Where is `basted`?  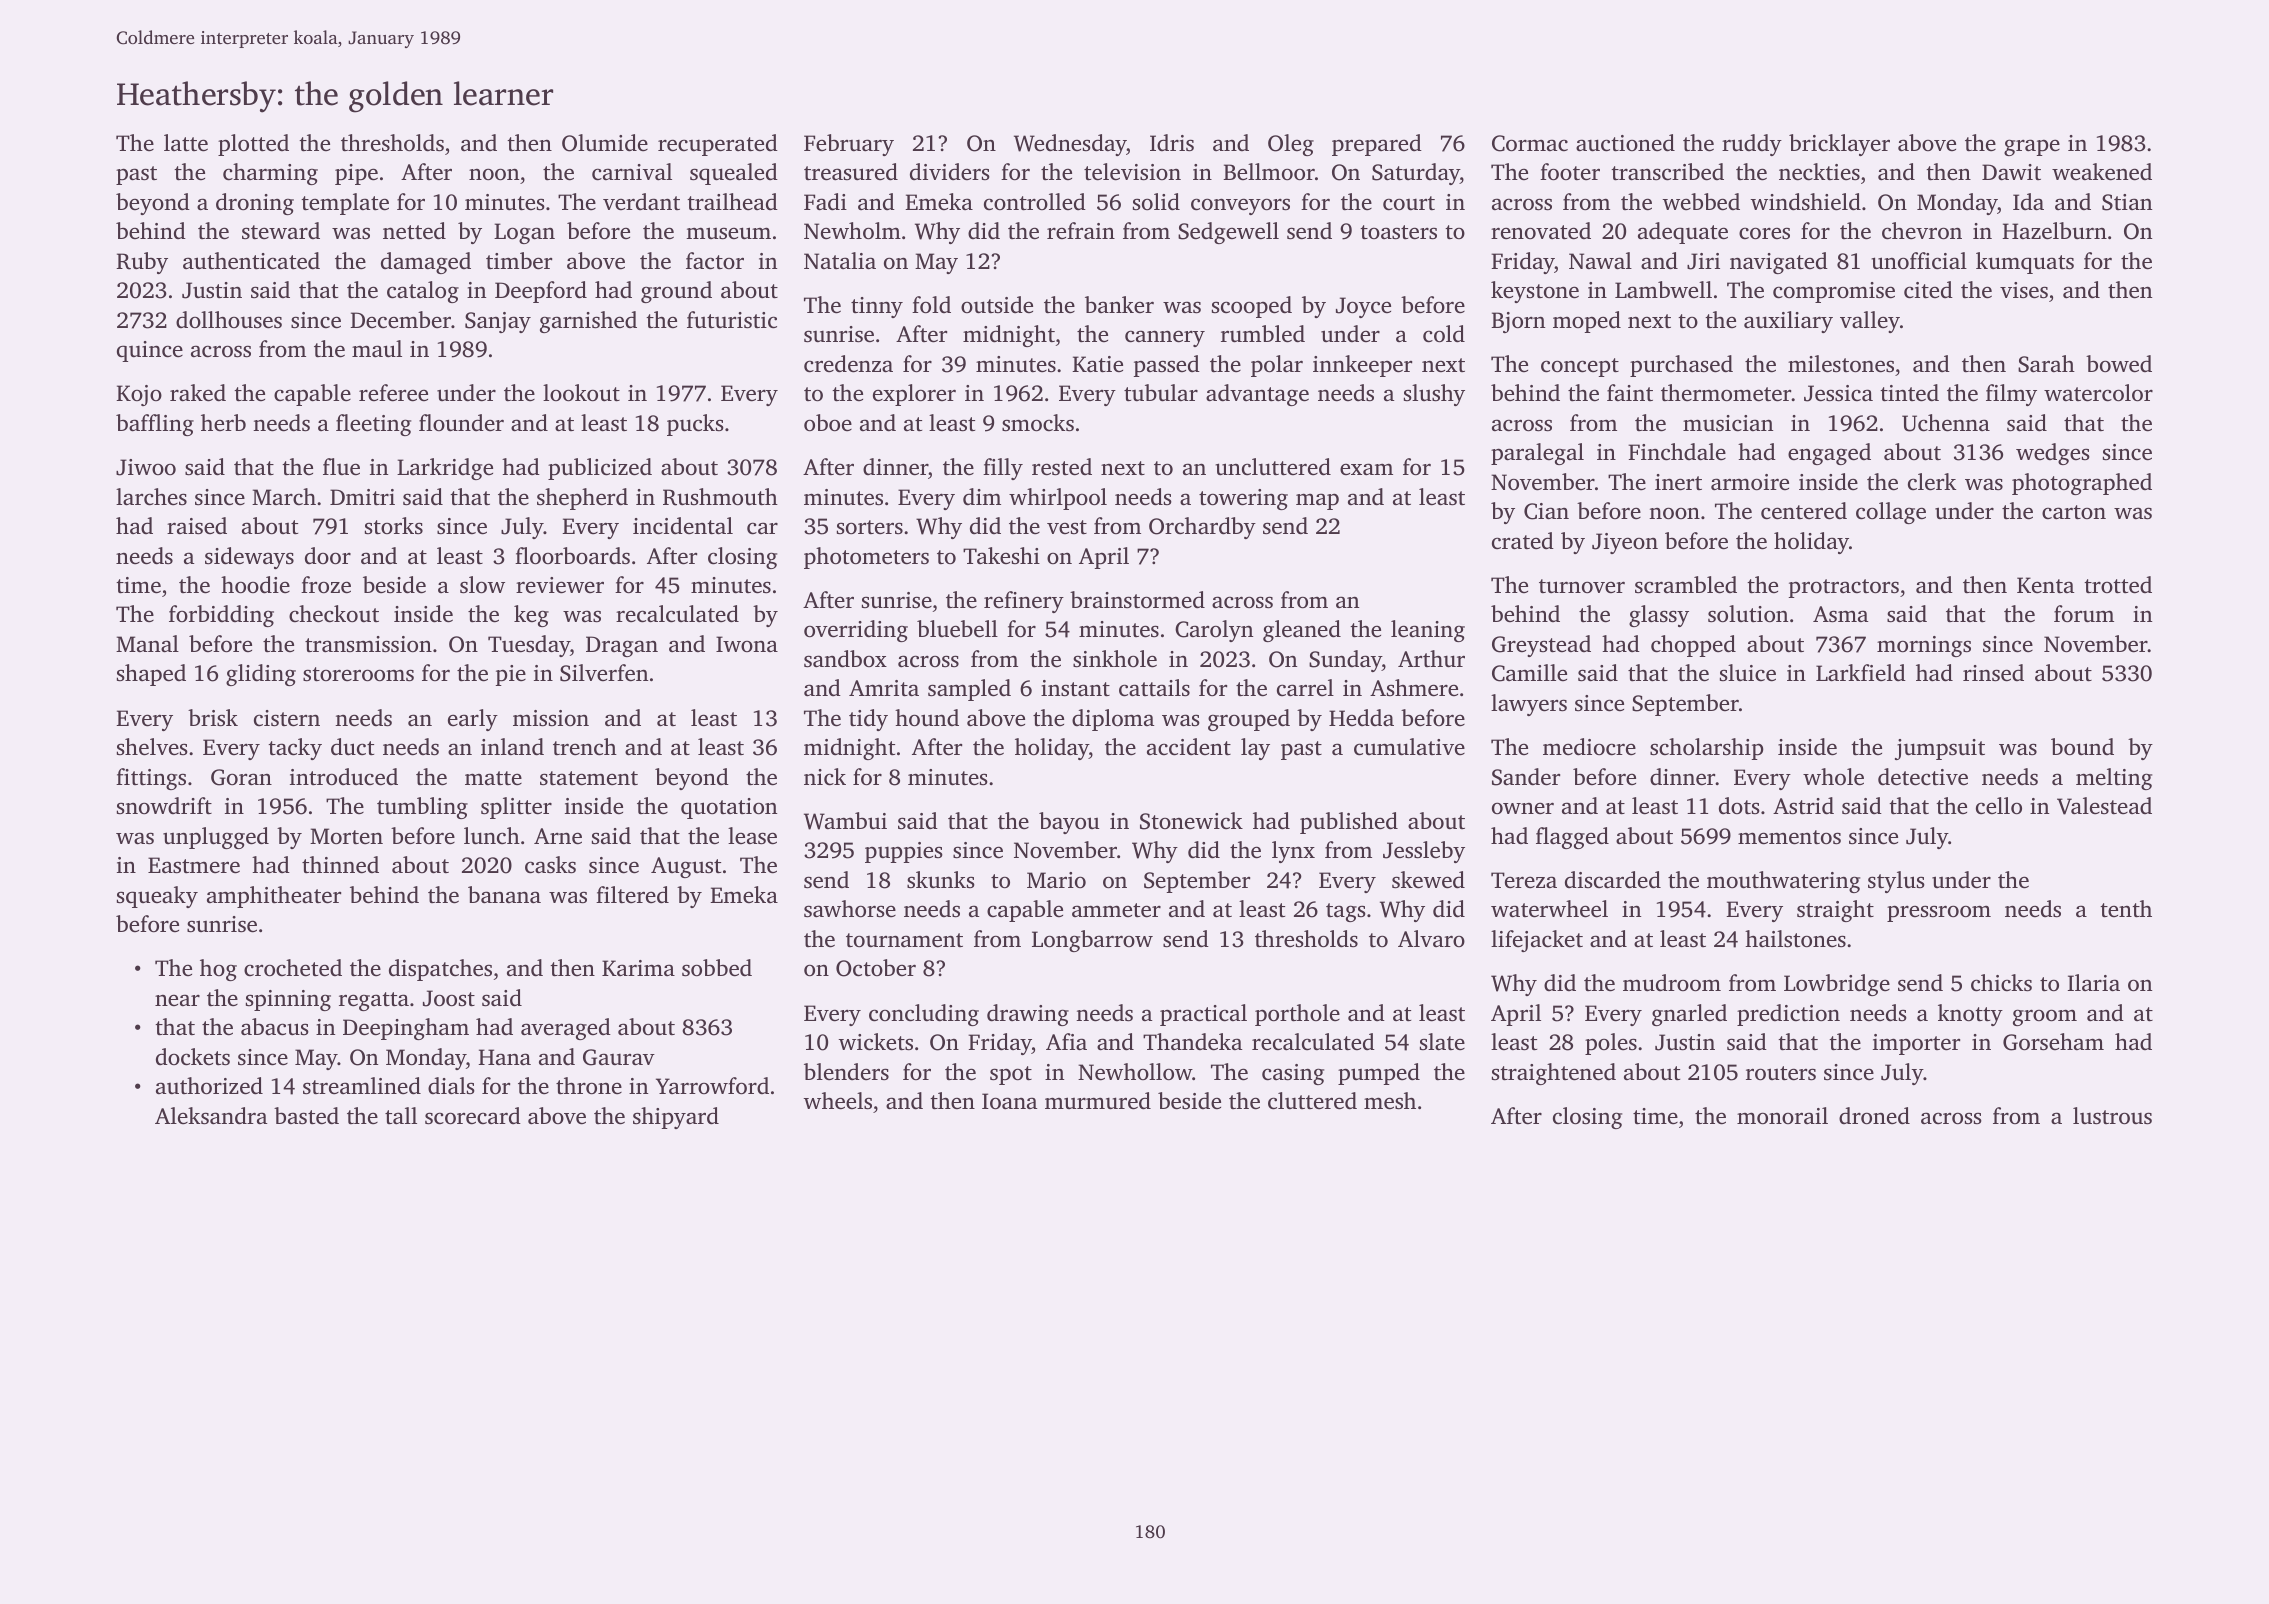
basted is located at coordinates (306, 1116).
